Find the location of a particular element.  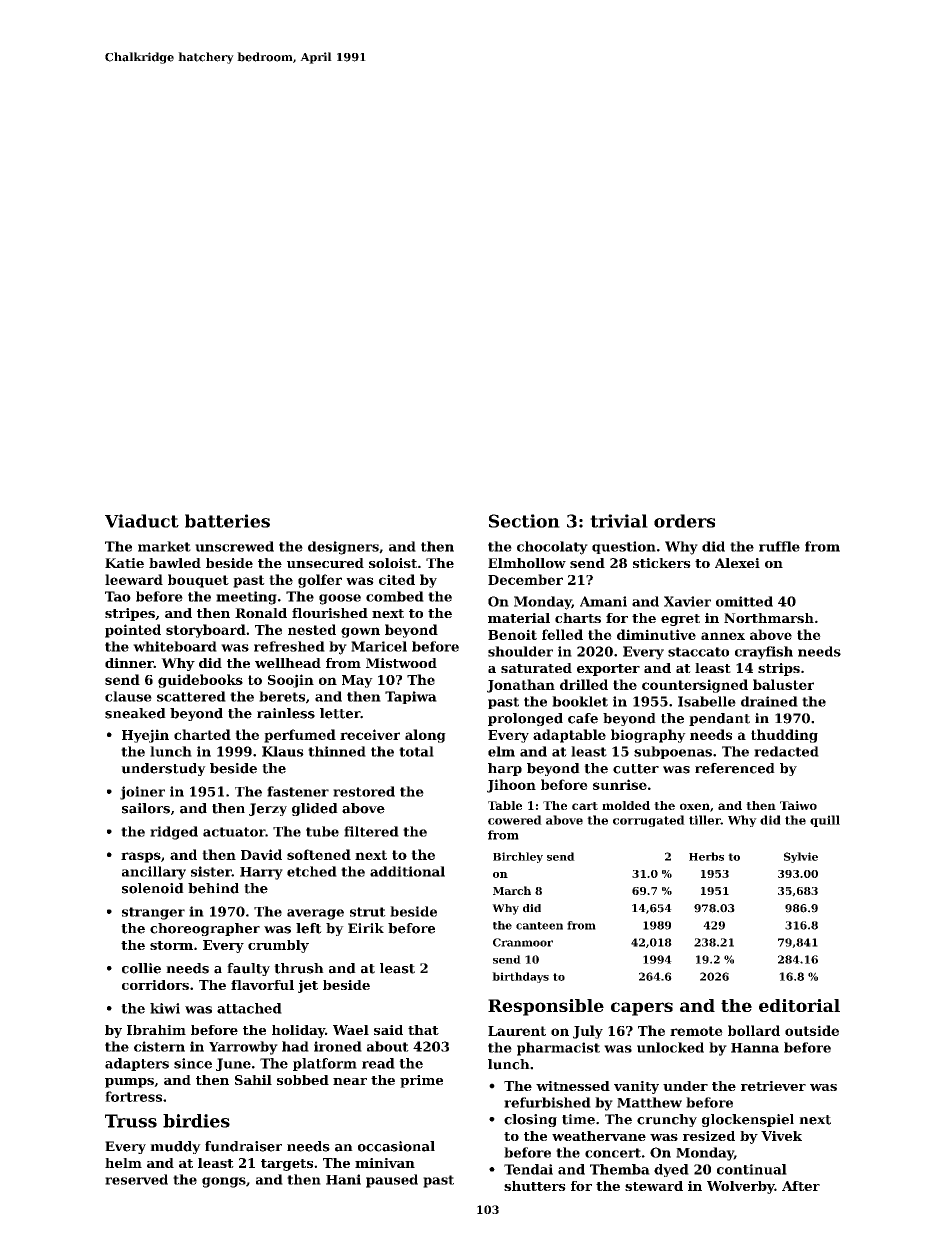

total is located at coordinates (416, 751).
